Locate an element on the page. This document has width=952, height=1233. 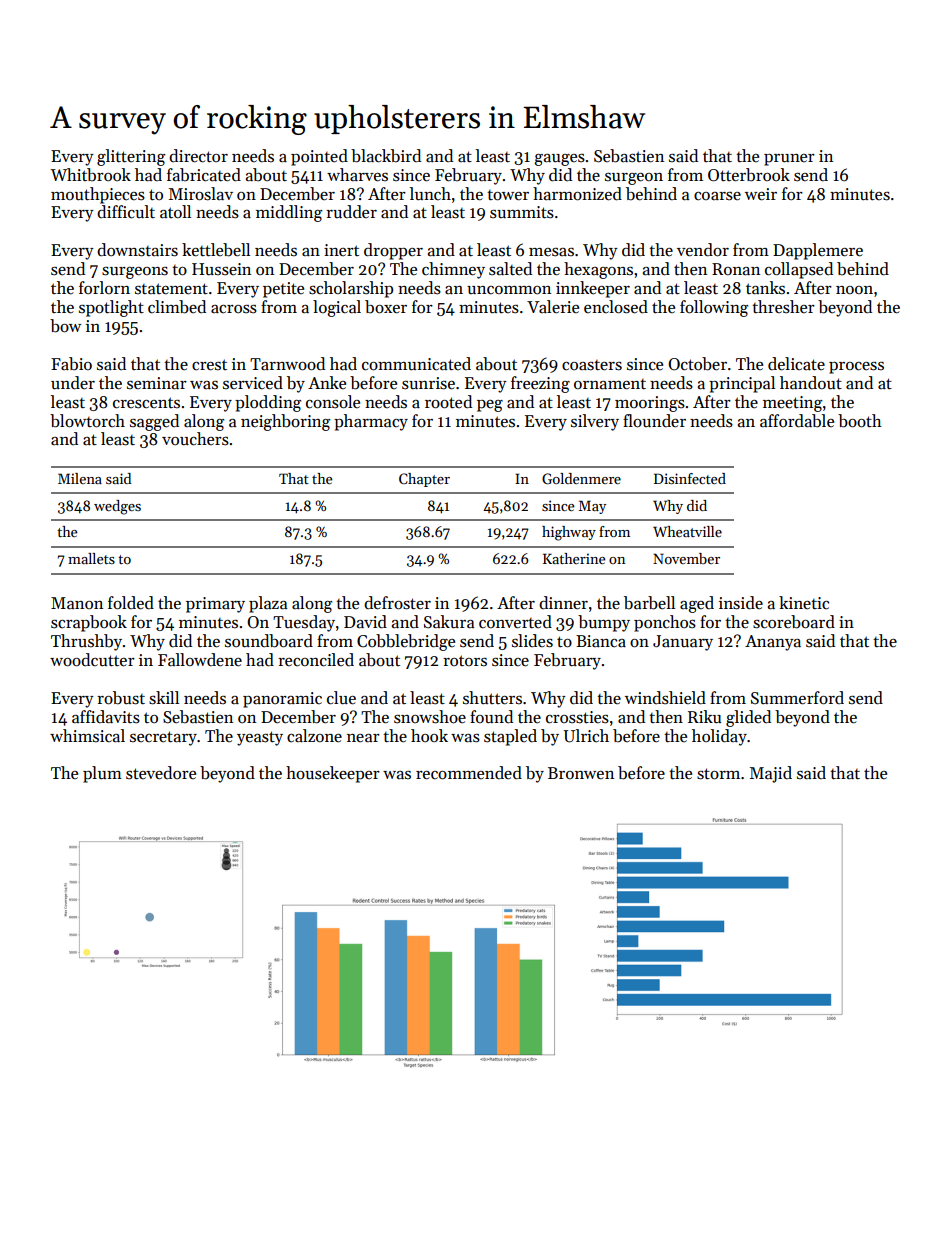
Disinfected is located at coordinates (690, 478).
